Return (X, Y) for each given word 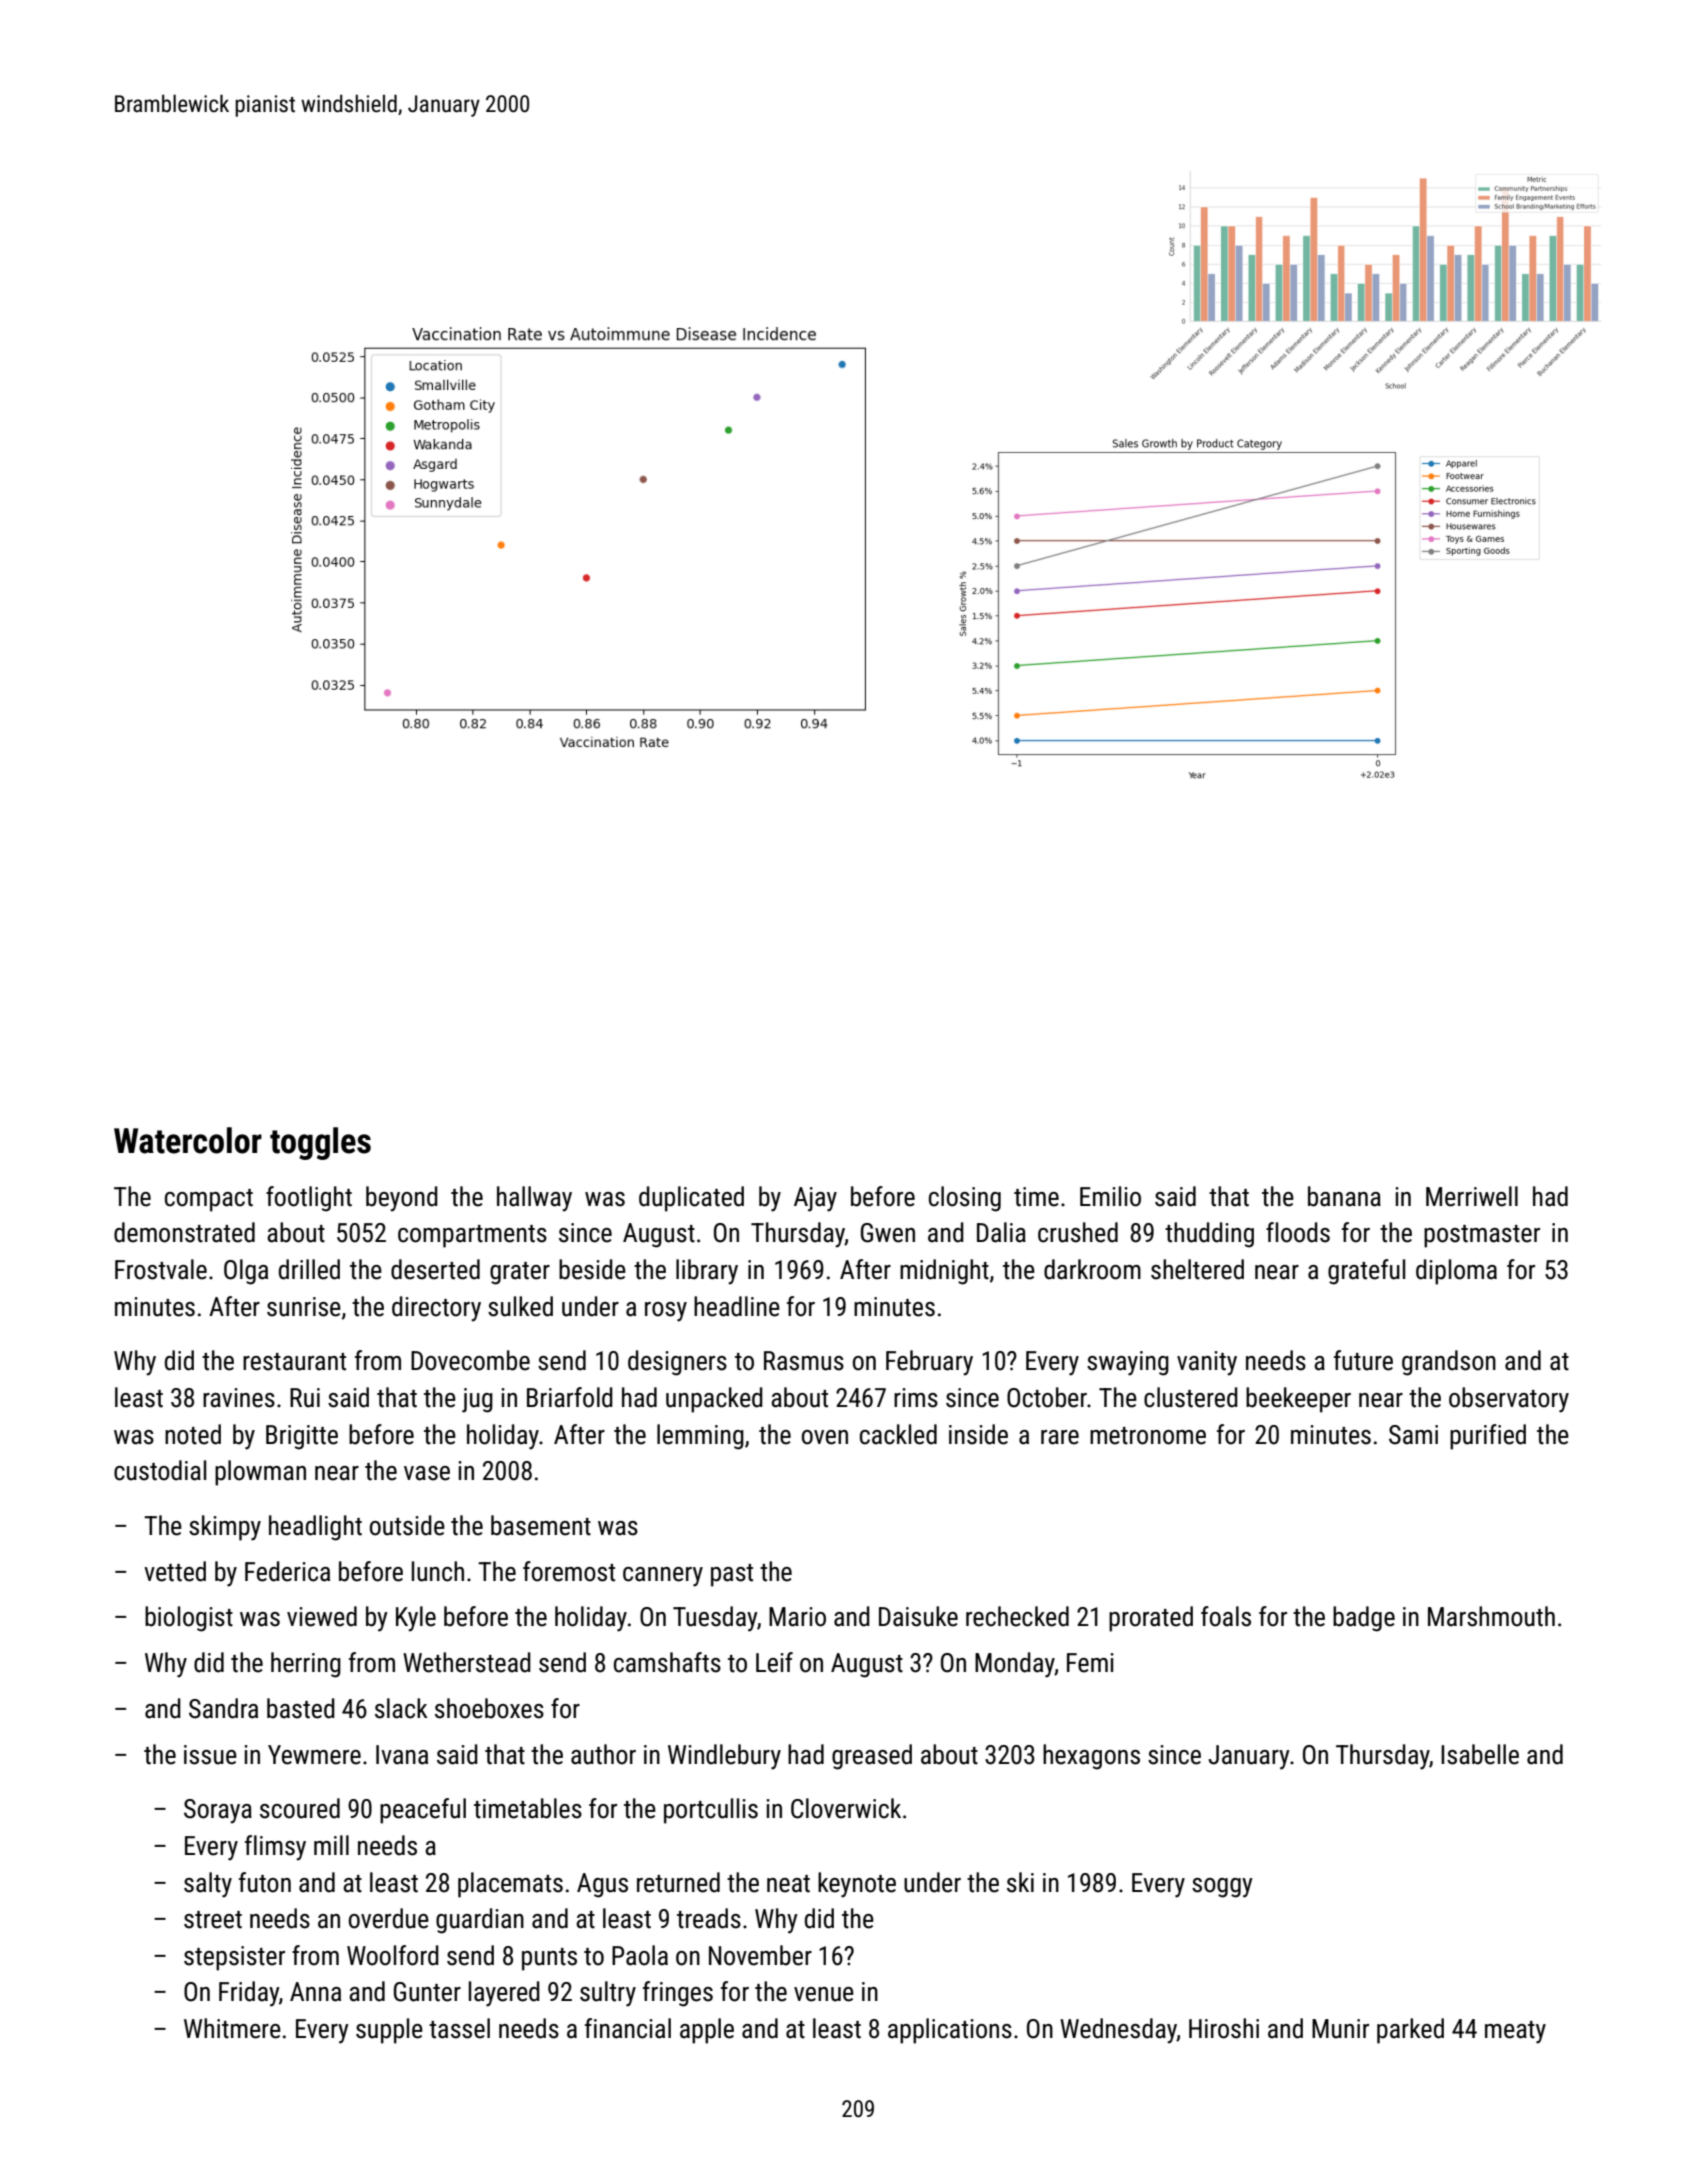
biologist (189, 1619)
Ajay (815, 1199)
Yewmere (314, 1755)
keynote (857, 1885)
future (1363, 1360)
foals (1226, 1616)
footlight (309, 1199)
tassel (459, 2028)
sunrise (304, 1307)
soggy (1222, 1888)
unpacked (714, 1400)
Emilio (1110, 1196)
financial (628, 2028)
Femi (1090, 1663)
